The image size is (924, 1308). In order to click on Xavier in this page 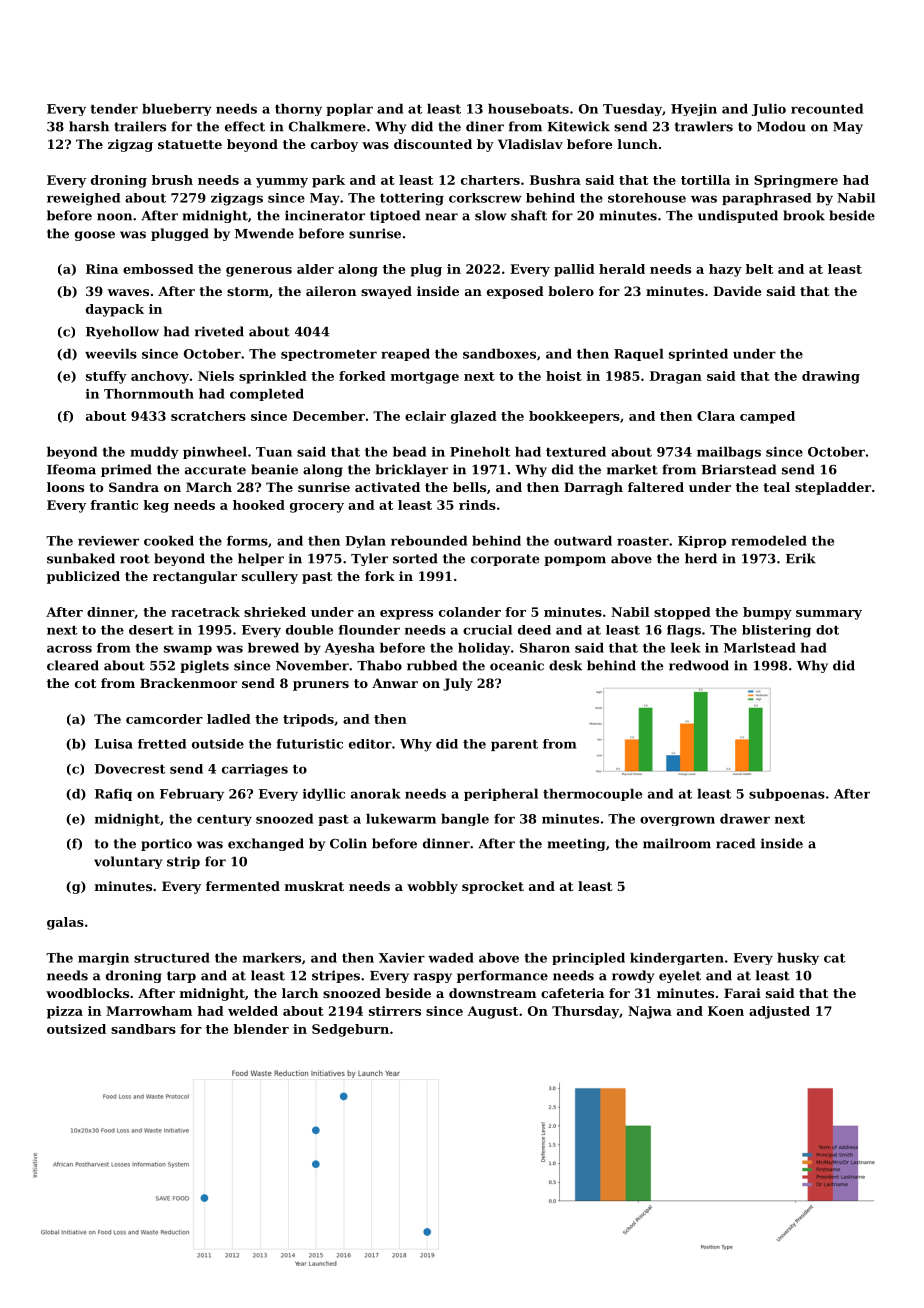, I will do `click(402, 958)`.
